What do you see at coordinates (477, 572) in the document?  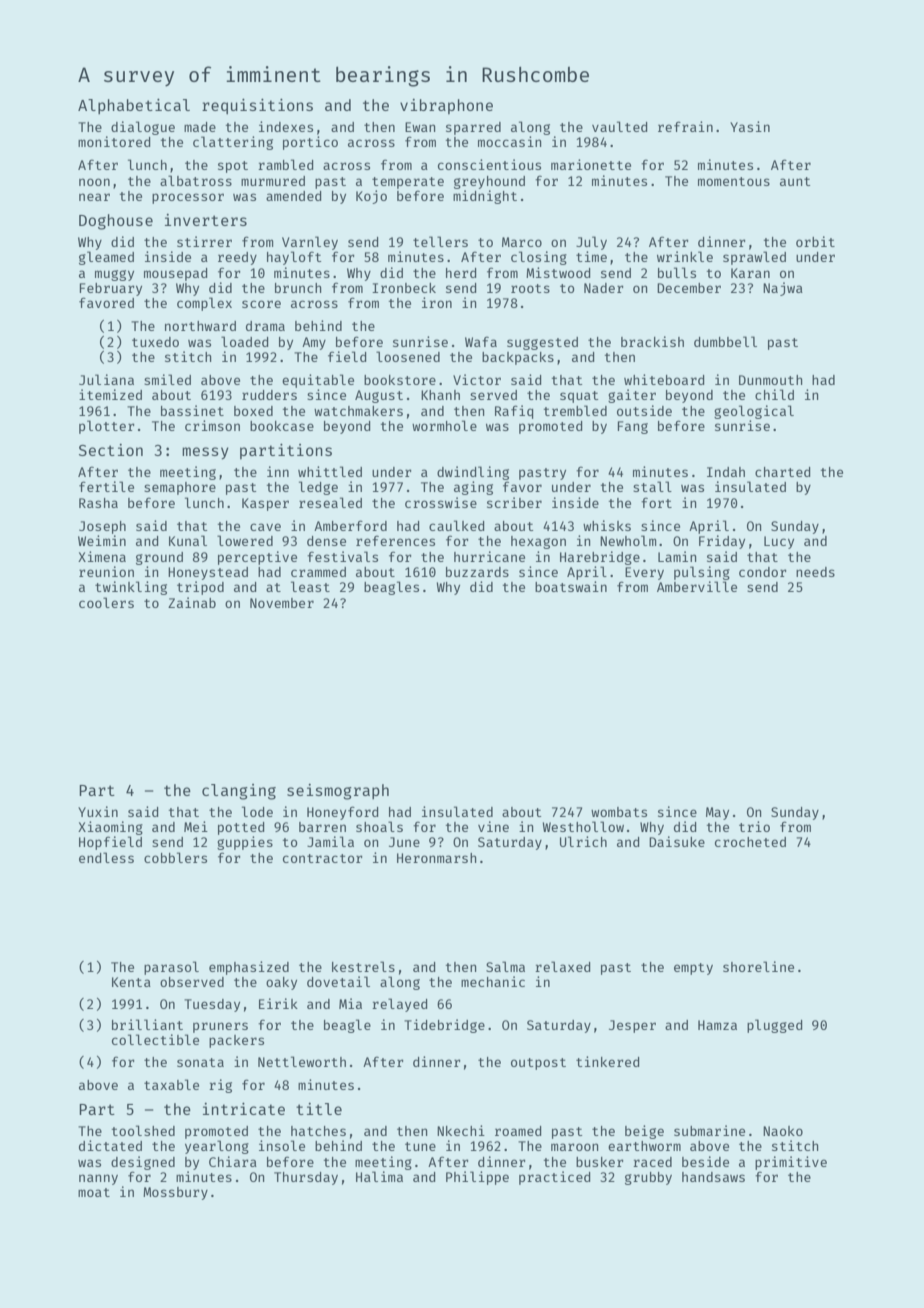 I see `buzzards` at bounding box center [477, 572].
